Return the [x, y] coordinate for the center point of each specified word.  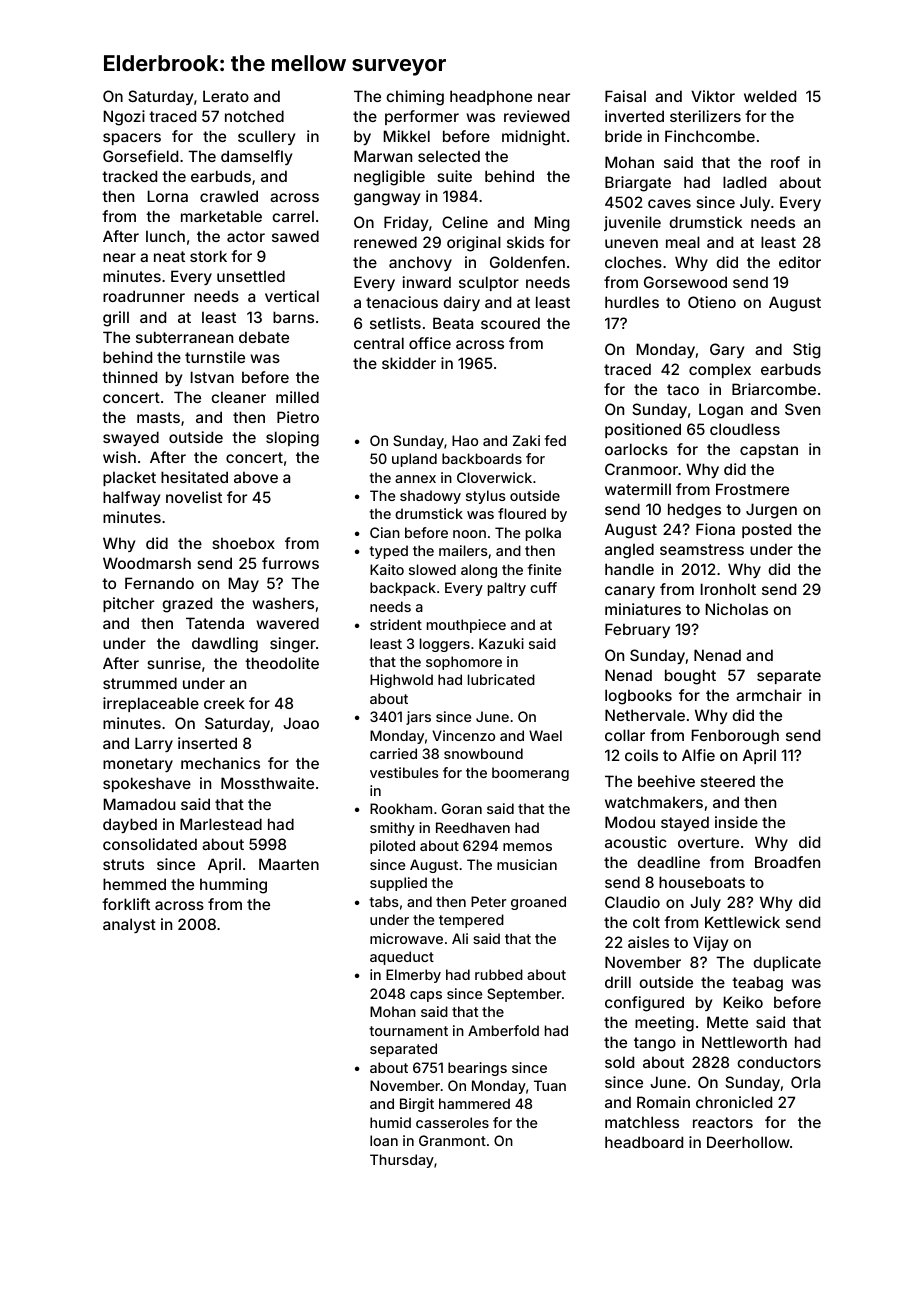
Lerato [226, 96]
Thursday [402, 1161]
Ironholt [728, 589]
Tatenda [215, 623]
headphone [491, 97]
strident [396, 624]
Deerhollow [748, 1142]
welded [770, 96]
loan [384, 1140]
